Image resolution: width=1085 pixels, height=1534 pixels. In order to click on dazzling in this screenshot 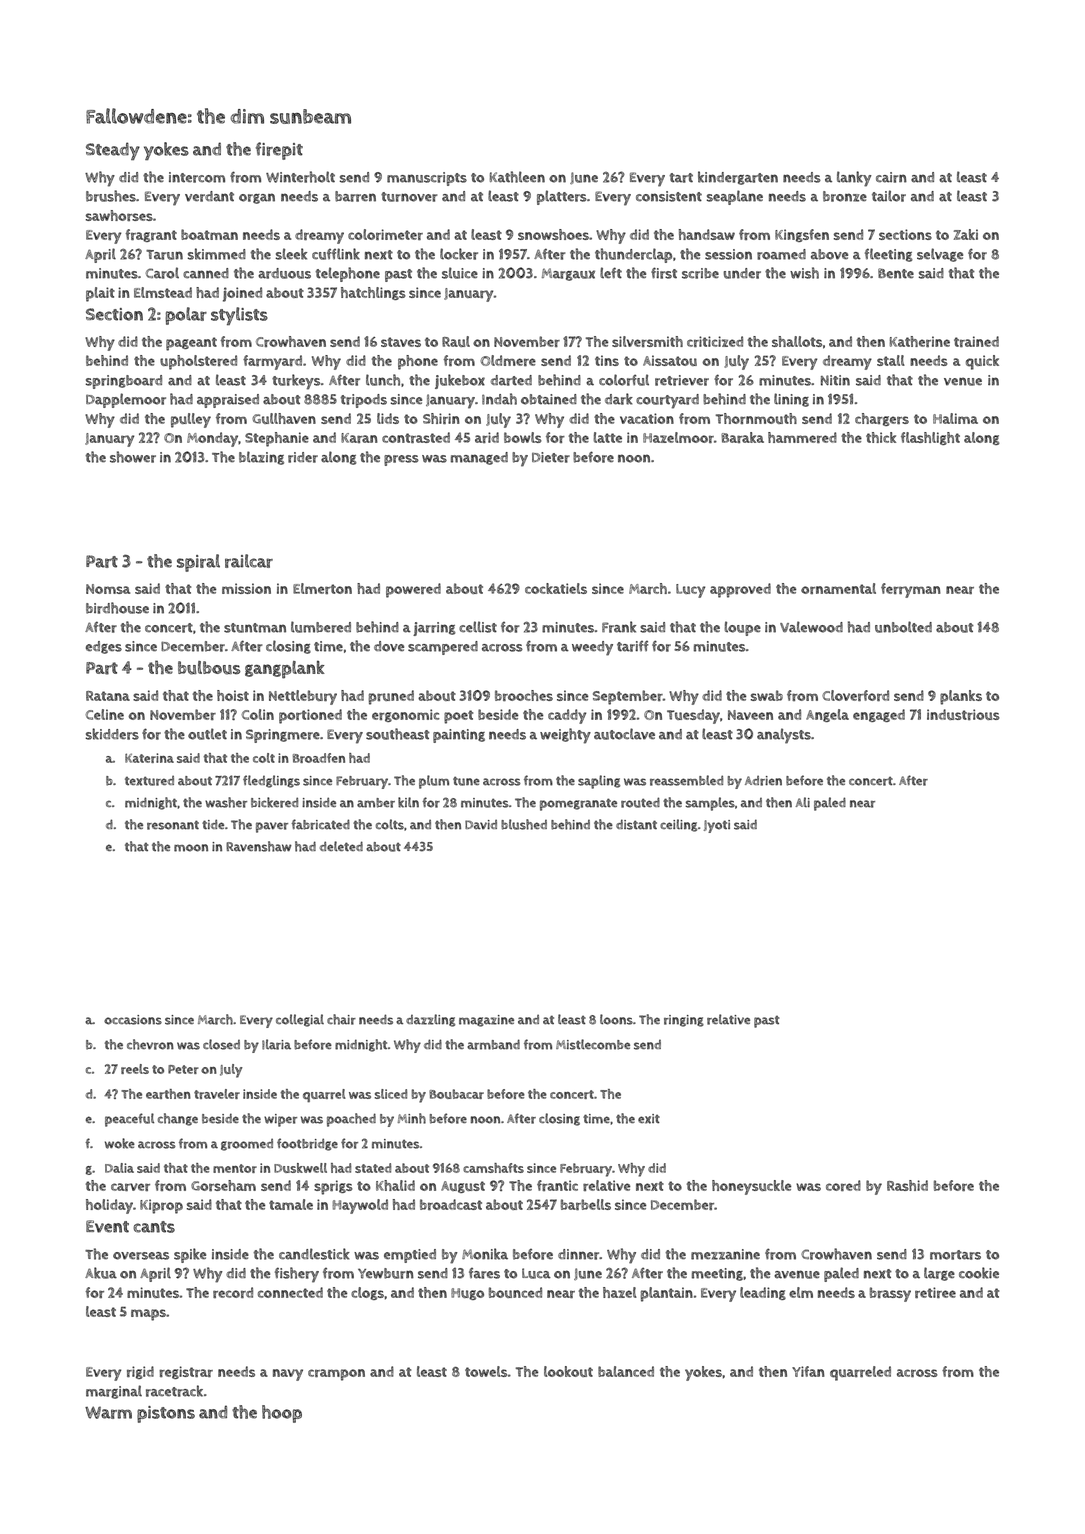, I will do `click(430, 1020)`.
